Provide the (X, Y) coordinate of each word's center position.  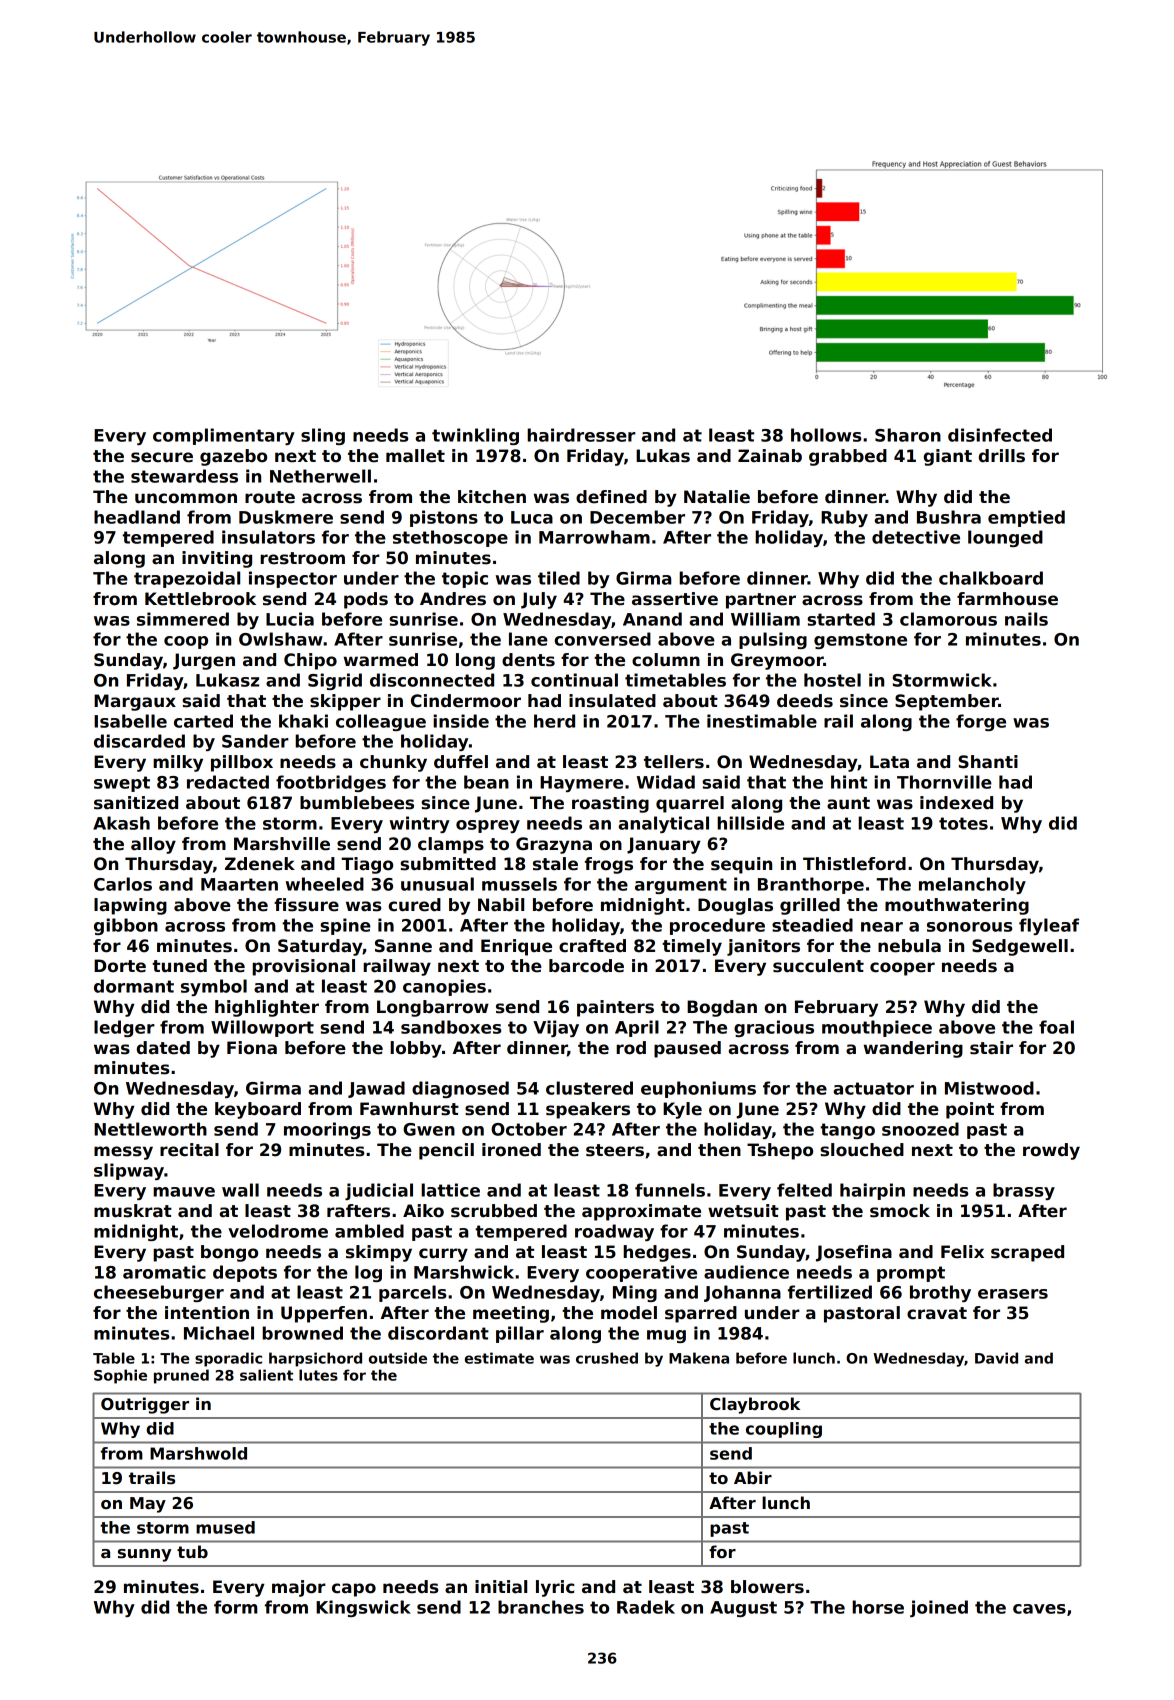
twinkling (475, 436)
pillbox (242, 763)
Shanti (988, 762)
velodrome (278, 1231)
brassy (1024, 1191)
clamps (451, 845)
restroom (302, 558)
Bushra (949, 517)
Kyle (682, 1110)
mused (225, 1527)
